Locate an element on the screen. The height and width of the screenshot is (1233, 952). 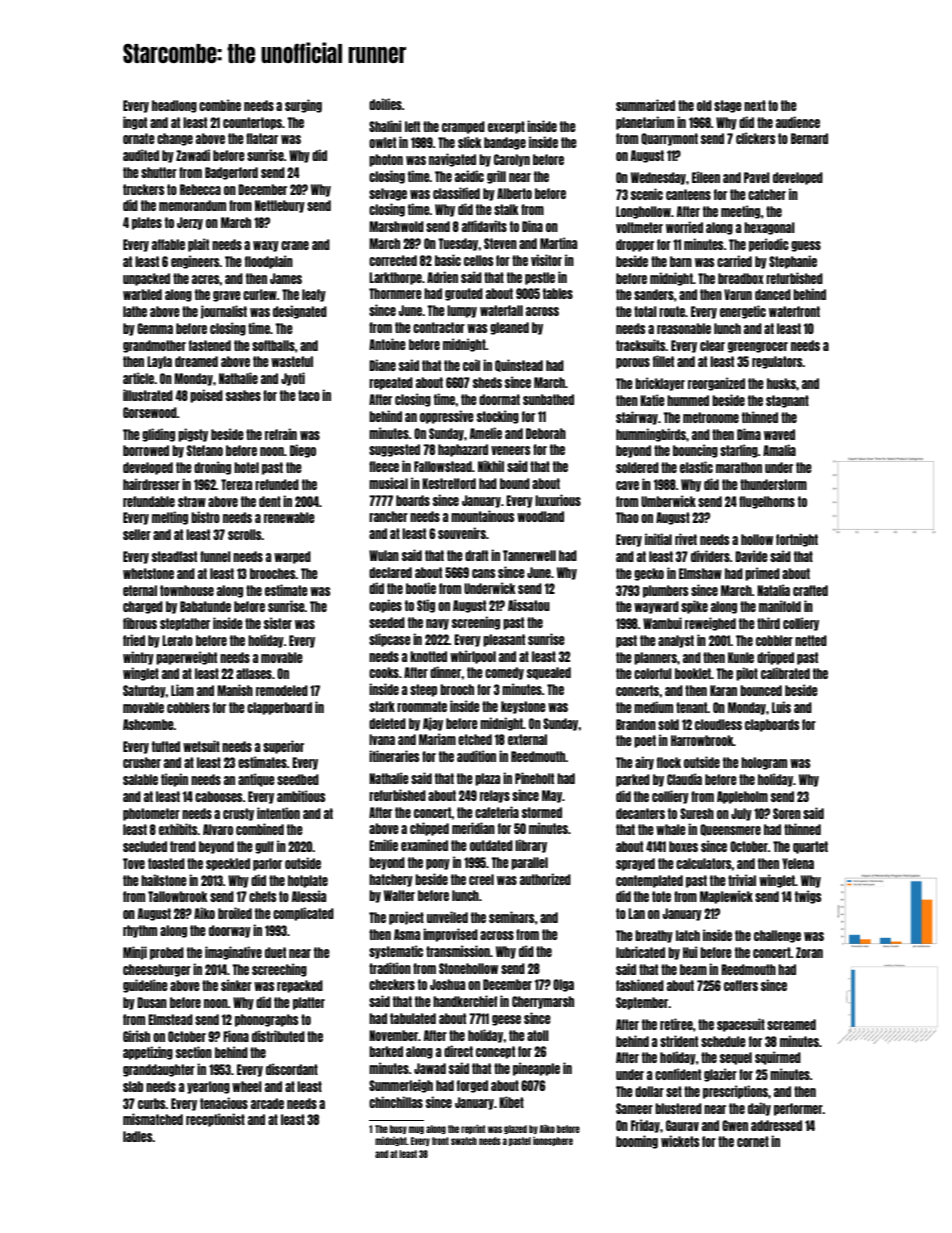
glazed is located at coordinates (515, 1129).
